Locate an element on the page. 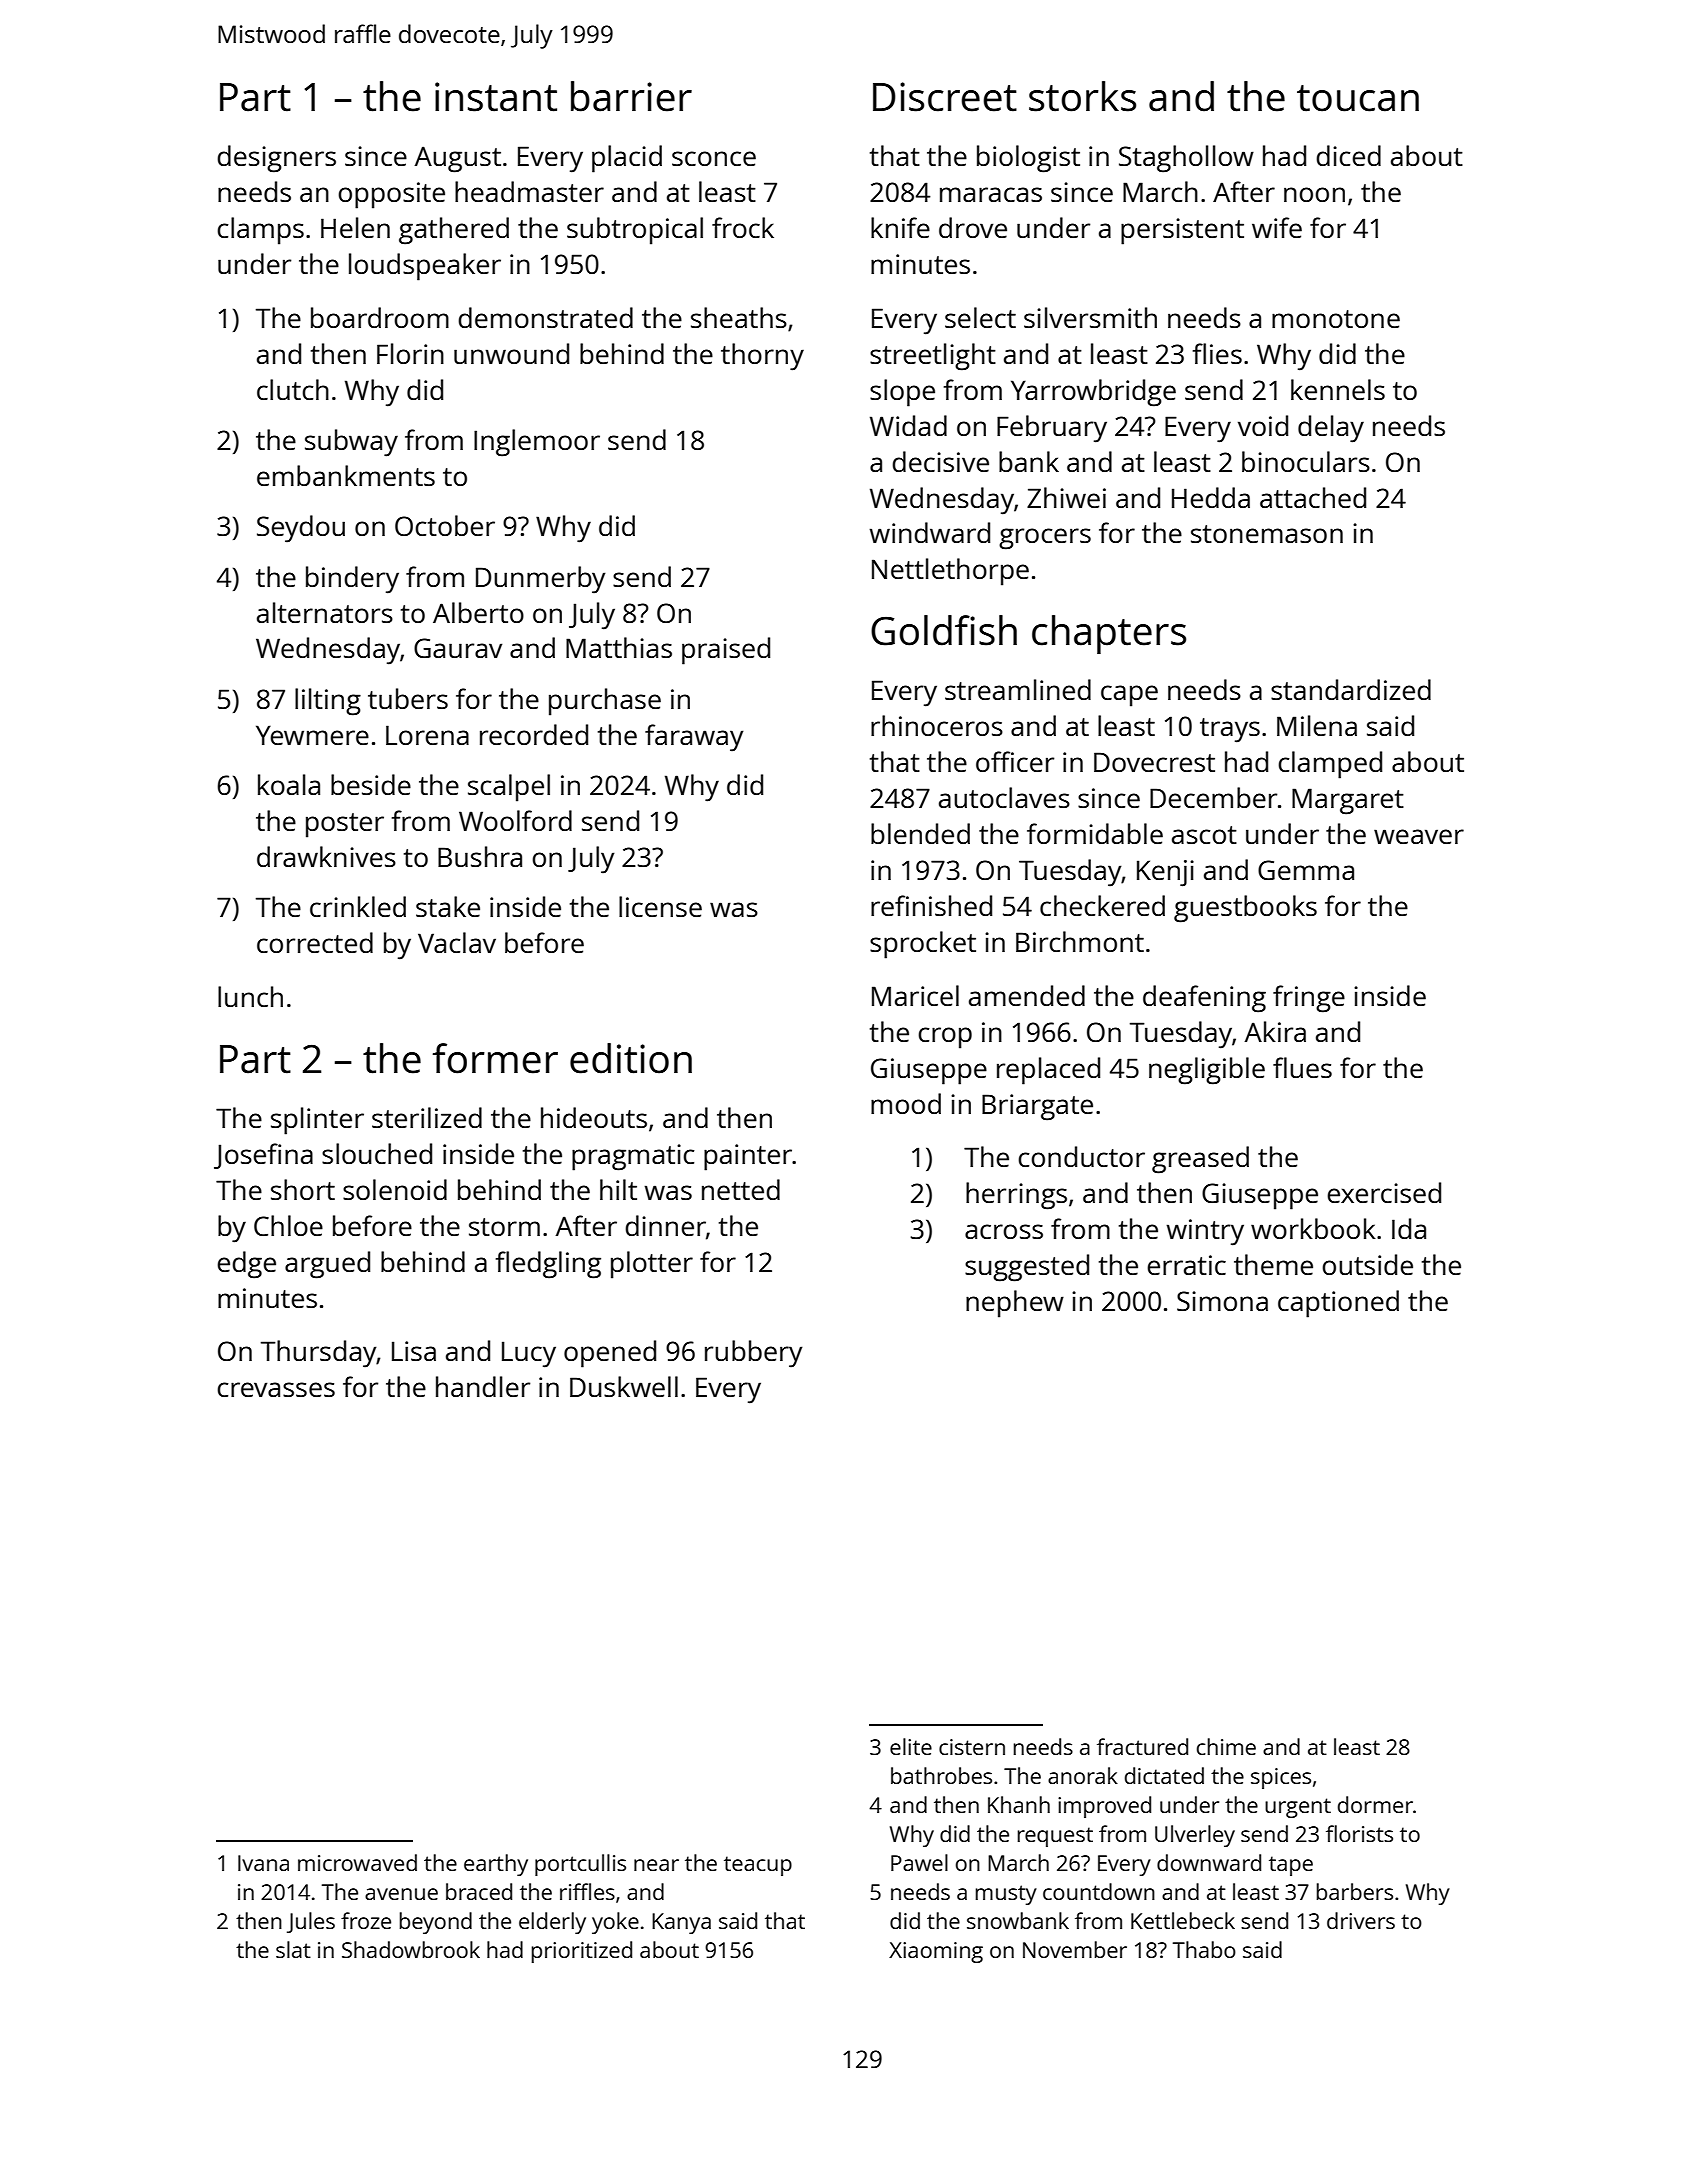 The width and height of the page is (1683, 2178). Thabo is located at coordinates (1204, 1949).
